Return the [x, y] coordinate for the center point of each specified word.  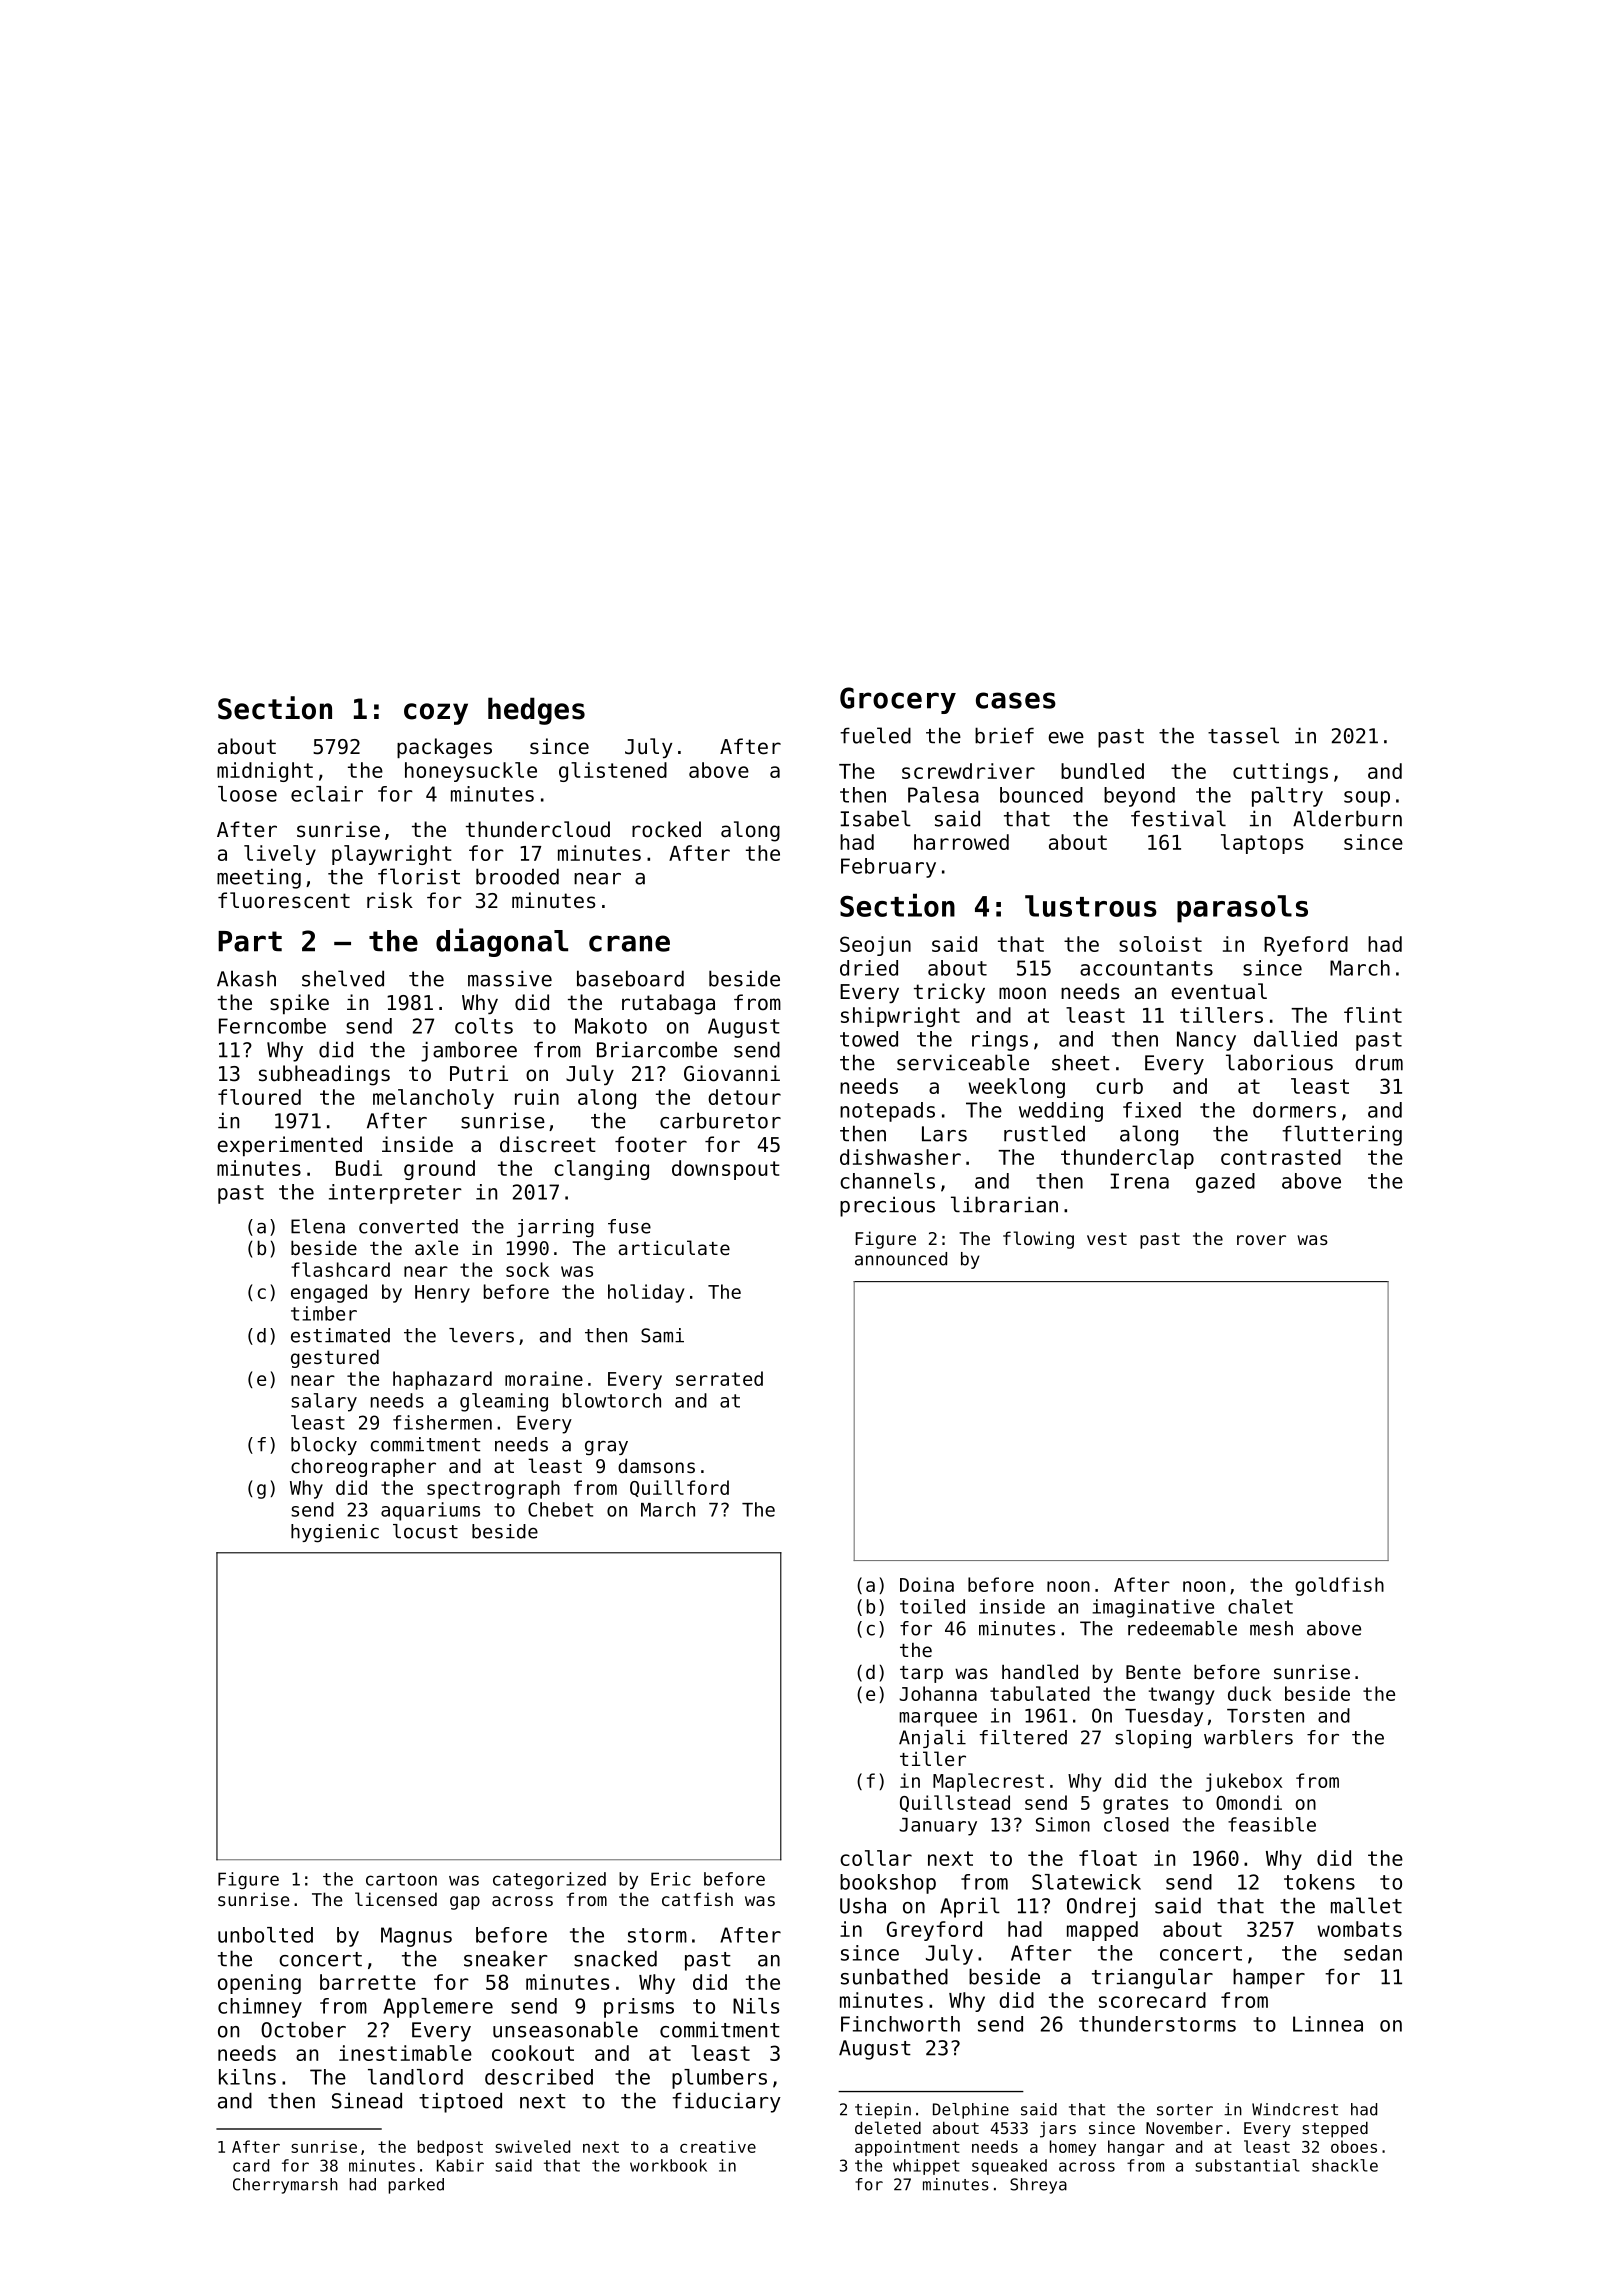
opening [259, 1984]
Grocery [898, 700]
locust [425, 1531]
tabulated [1040, 1693]
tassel [1243, 735]
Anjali [932, 1739]
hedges [536, 711]
